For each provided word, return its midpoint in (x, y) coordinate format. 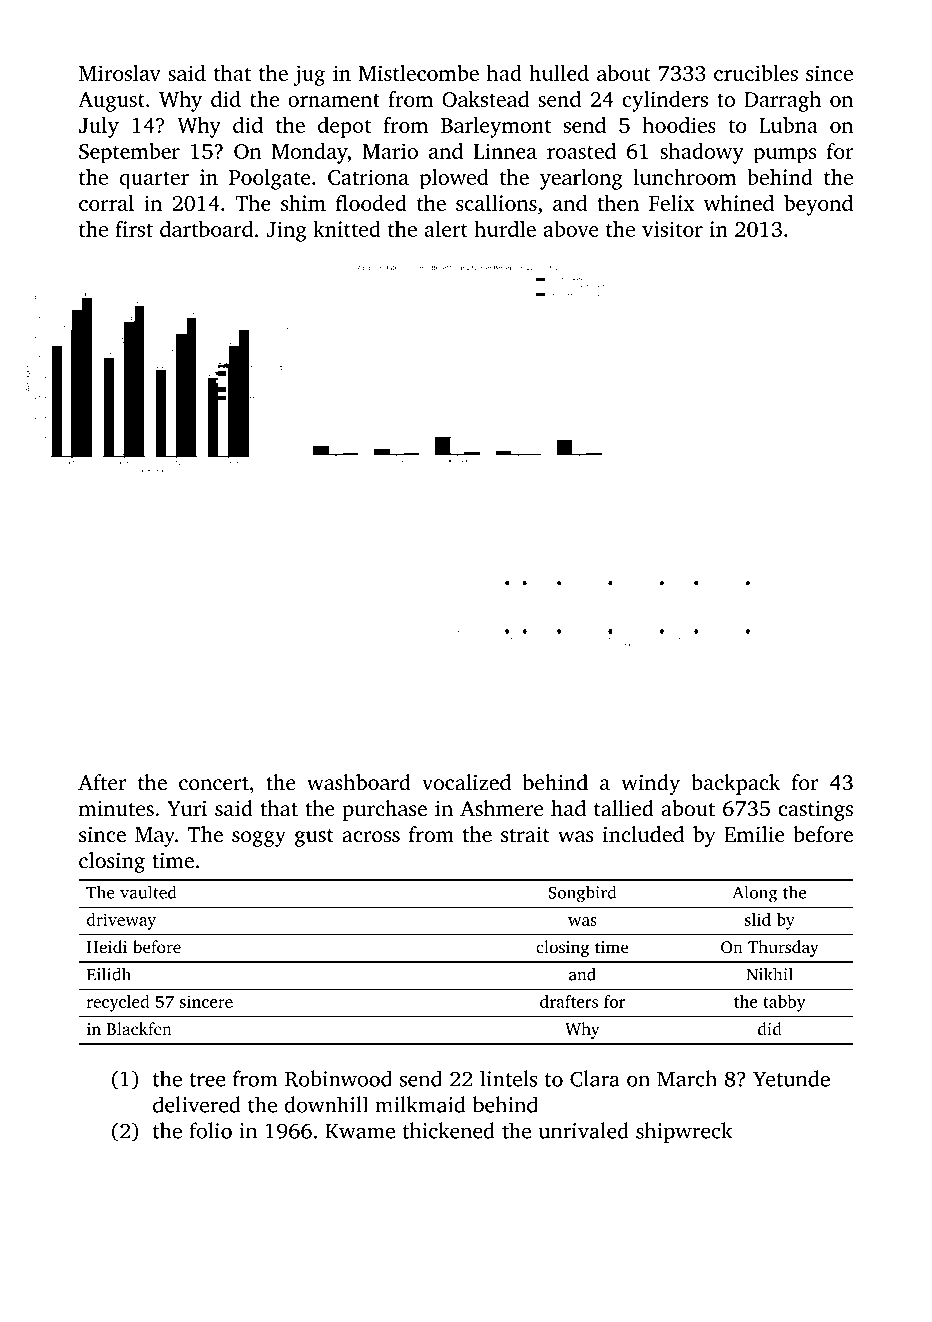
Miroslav (120, 73)
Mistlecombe (419, 73)
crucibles (756, 73)
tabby (784, 1003)
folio (211, 1130)
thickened (448, 1130)
